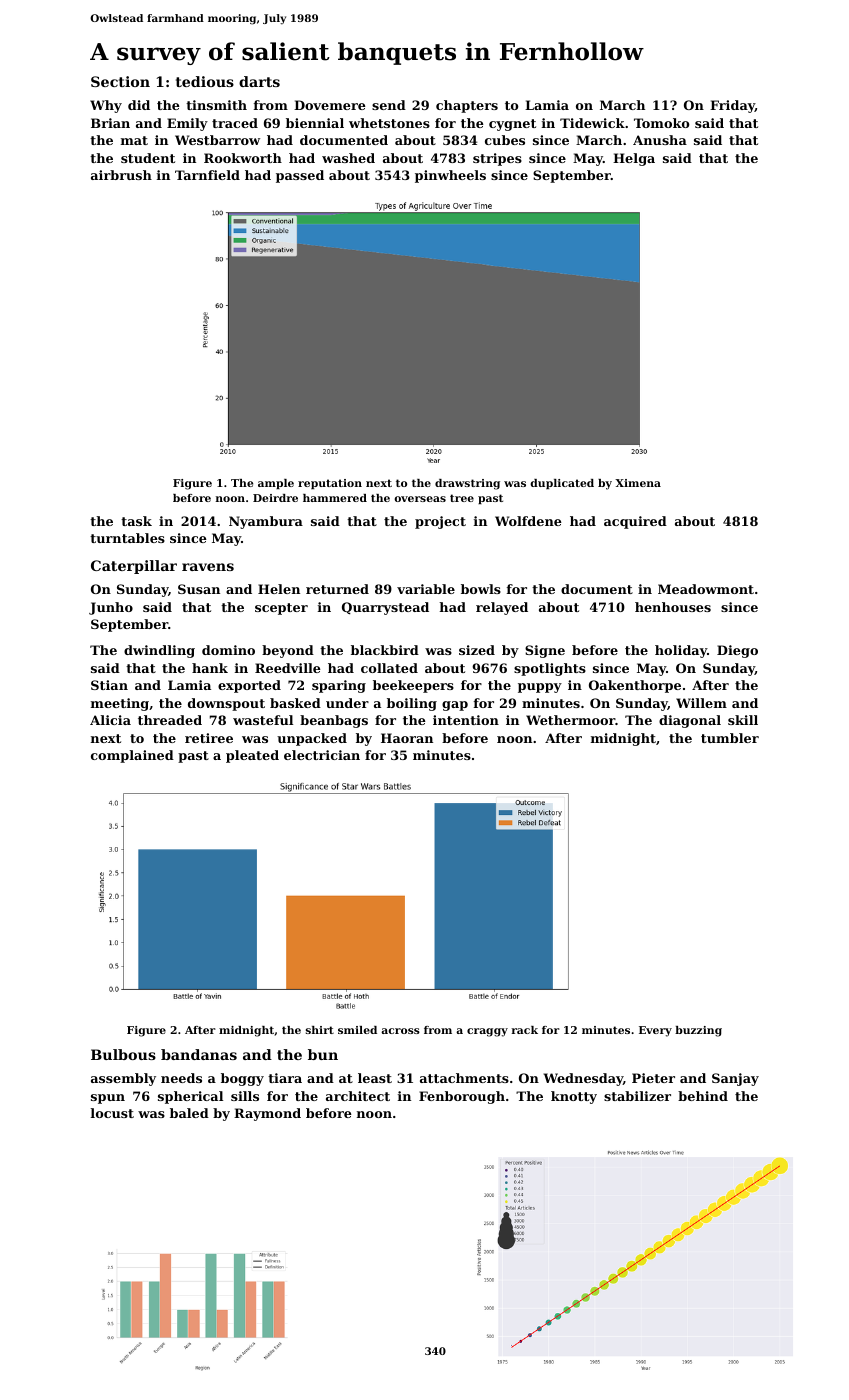  Describe the element at coordinates (737, 651) in the screenshot. I see `Diego` at that location.
